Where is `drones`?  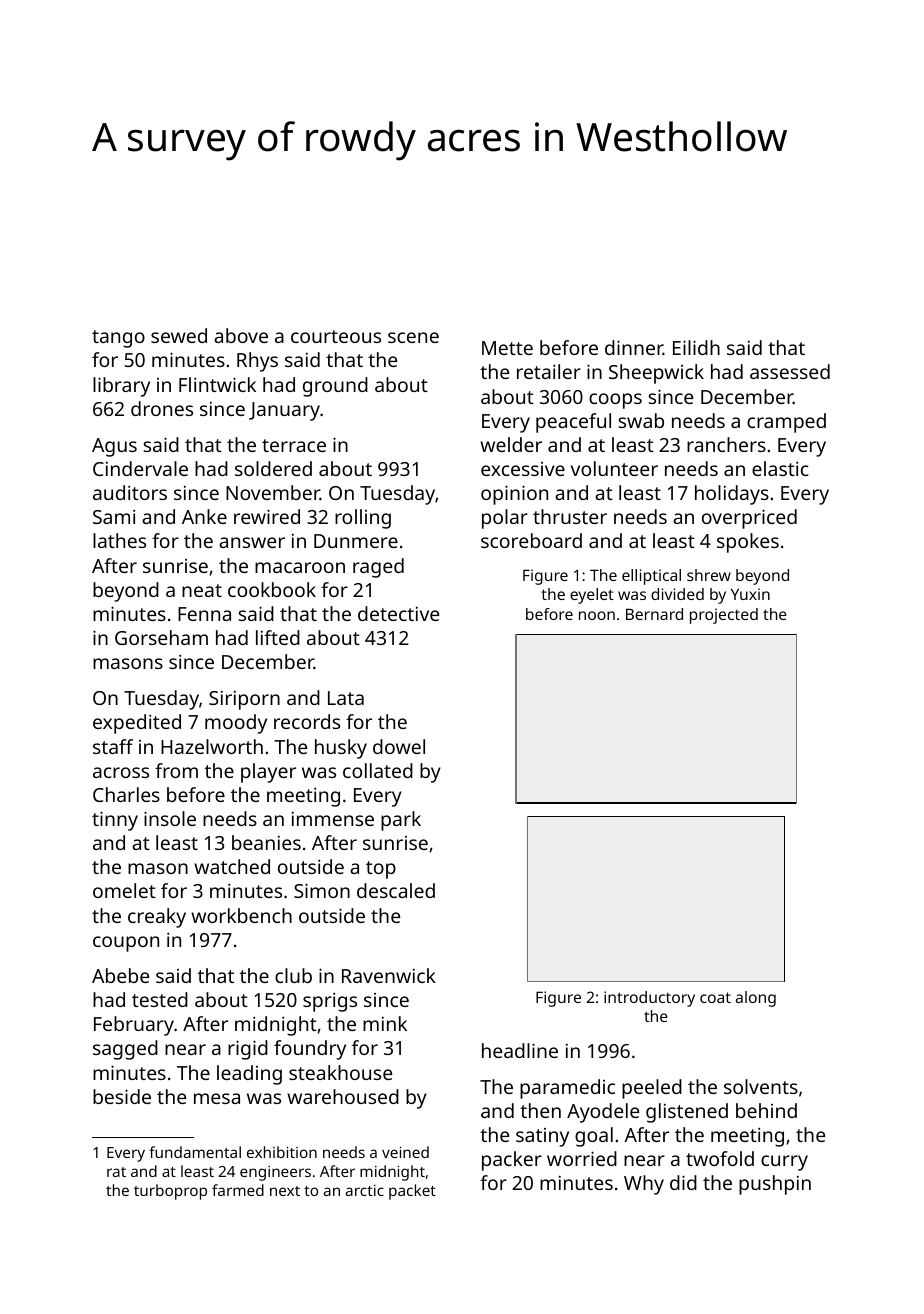 drones is located at coordinates (162, 408).
